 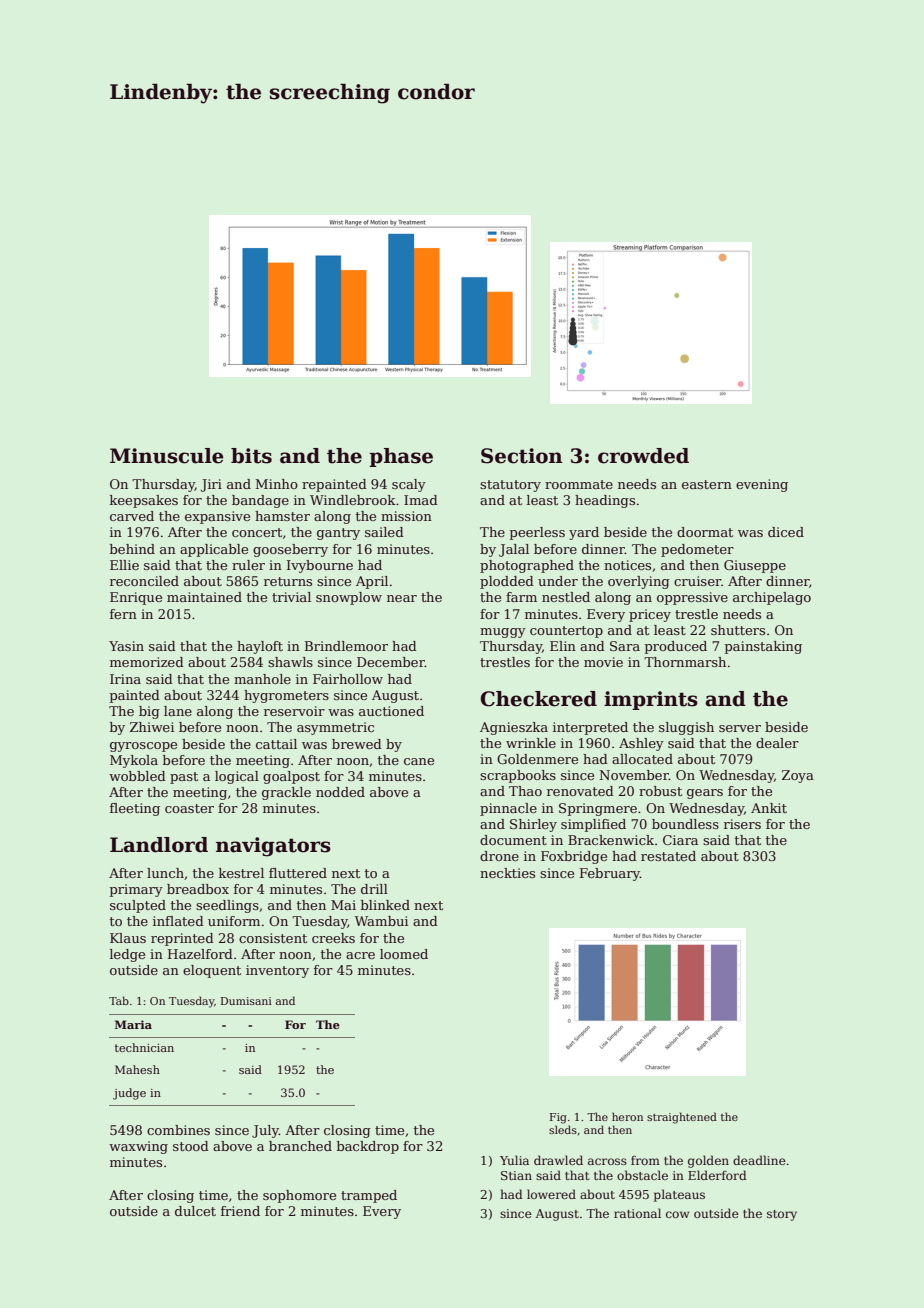 I want to click on statutory, so click(x=510, y=486).
